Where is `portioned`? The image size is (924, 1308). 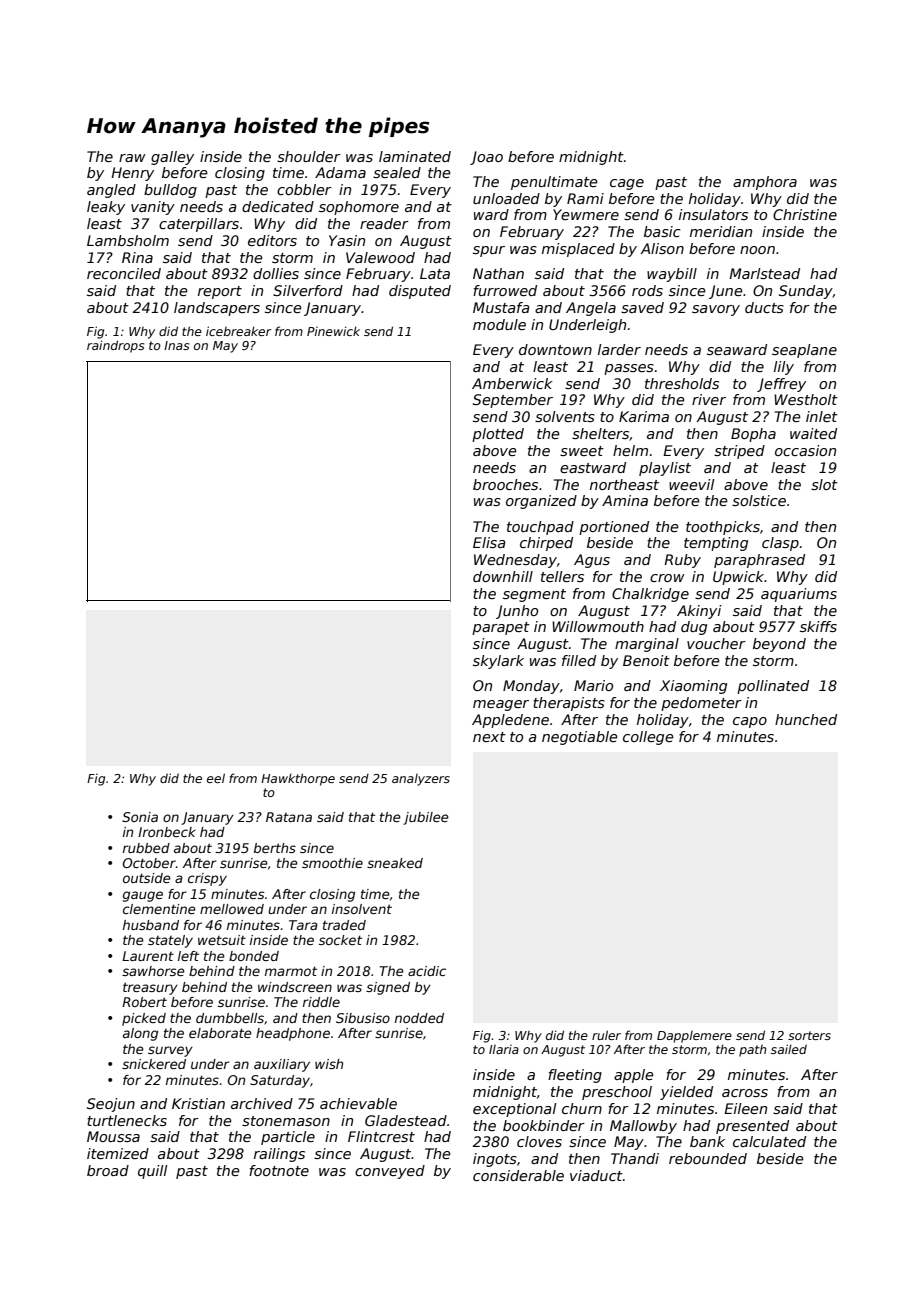 portioned is located at coordinates (614, 528).
